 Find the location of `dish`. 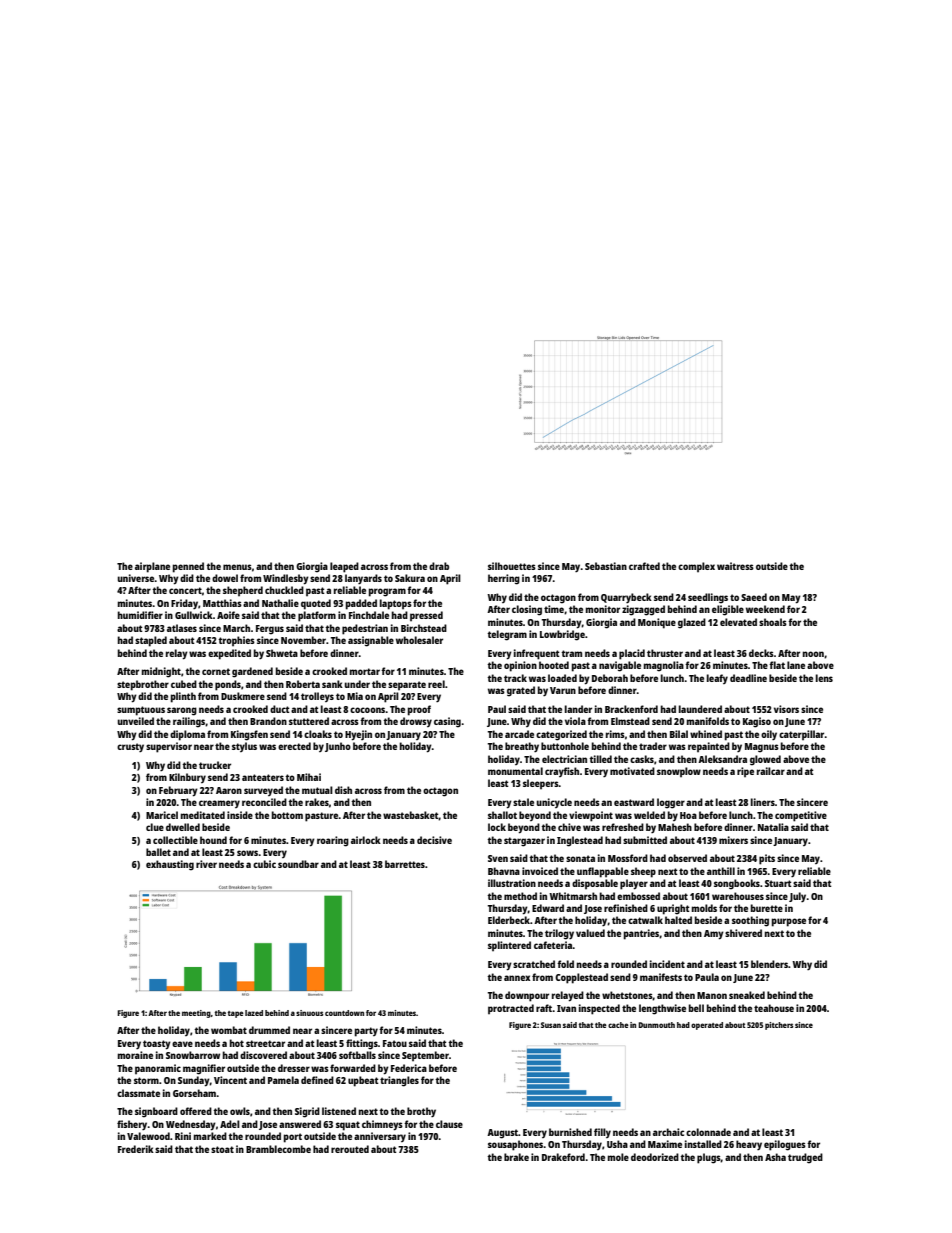

dish is located at coordinates (343, 790).
